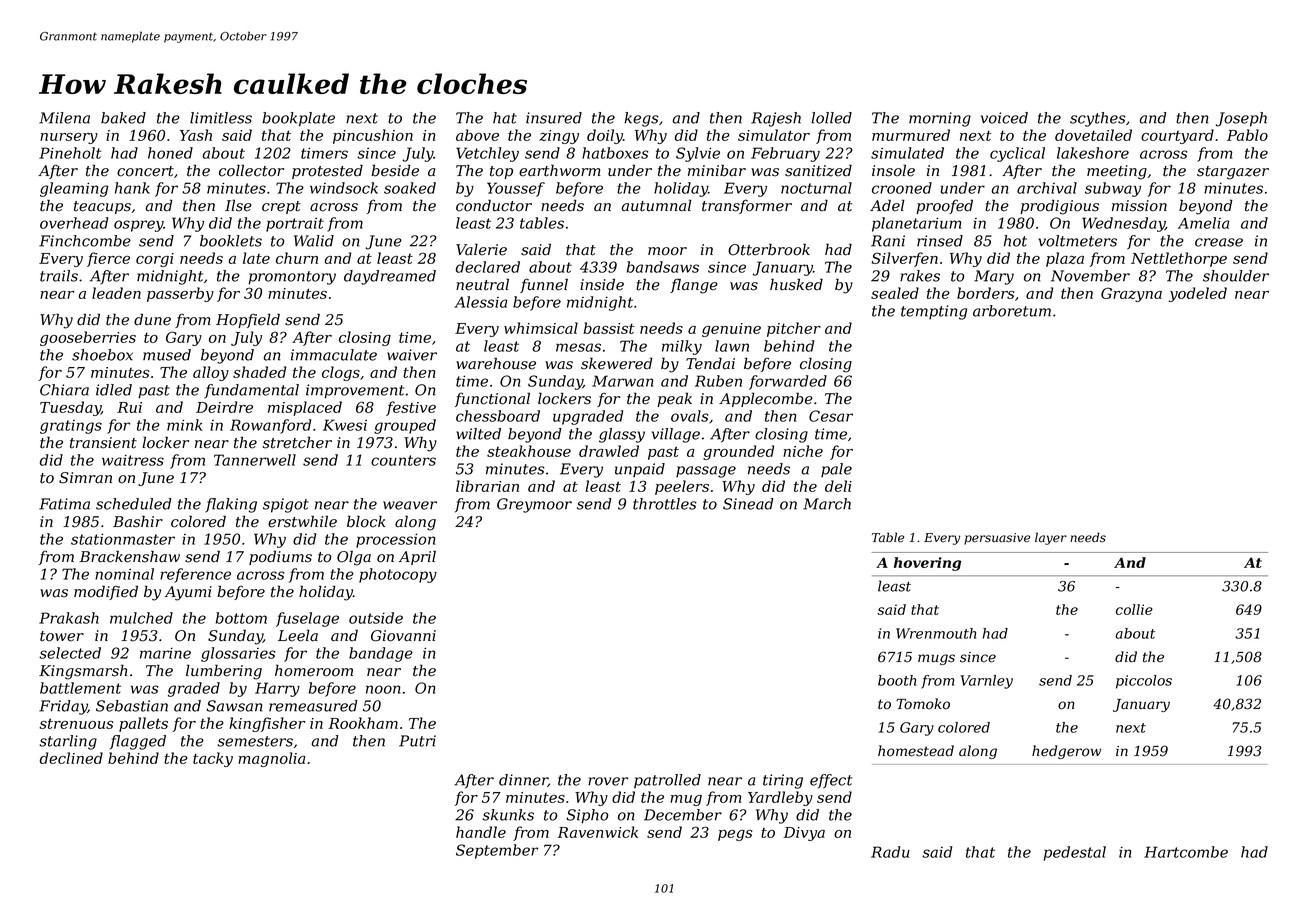 This screenshot has width=1308, height=924. I want to click on trails, so click(59, 276).
